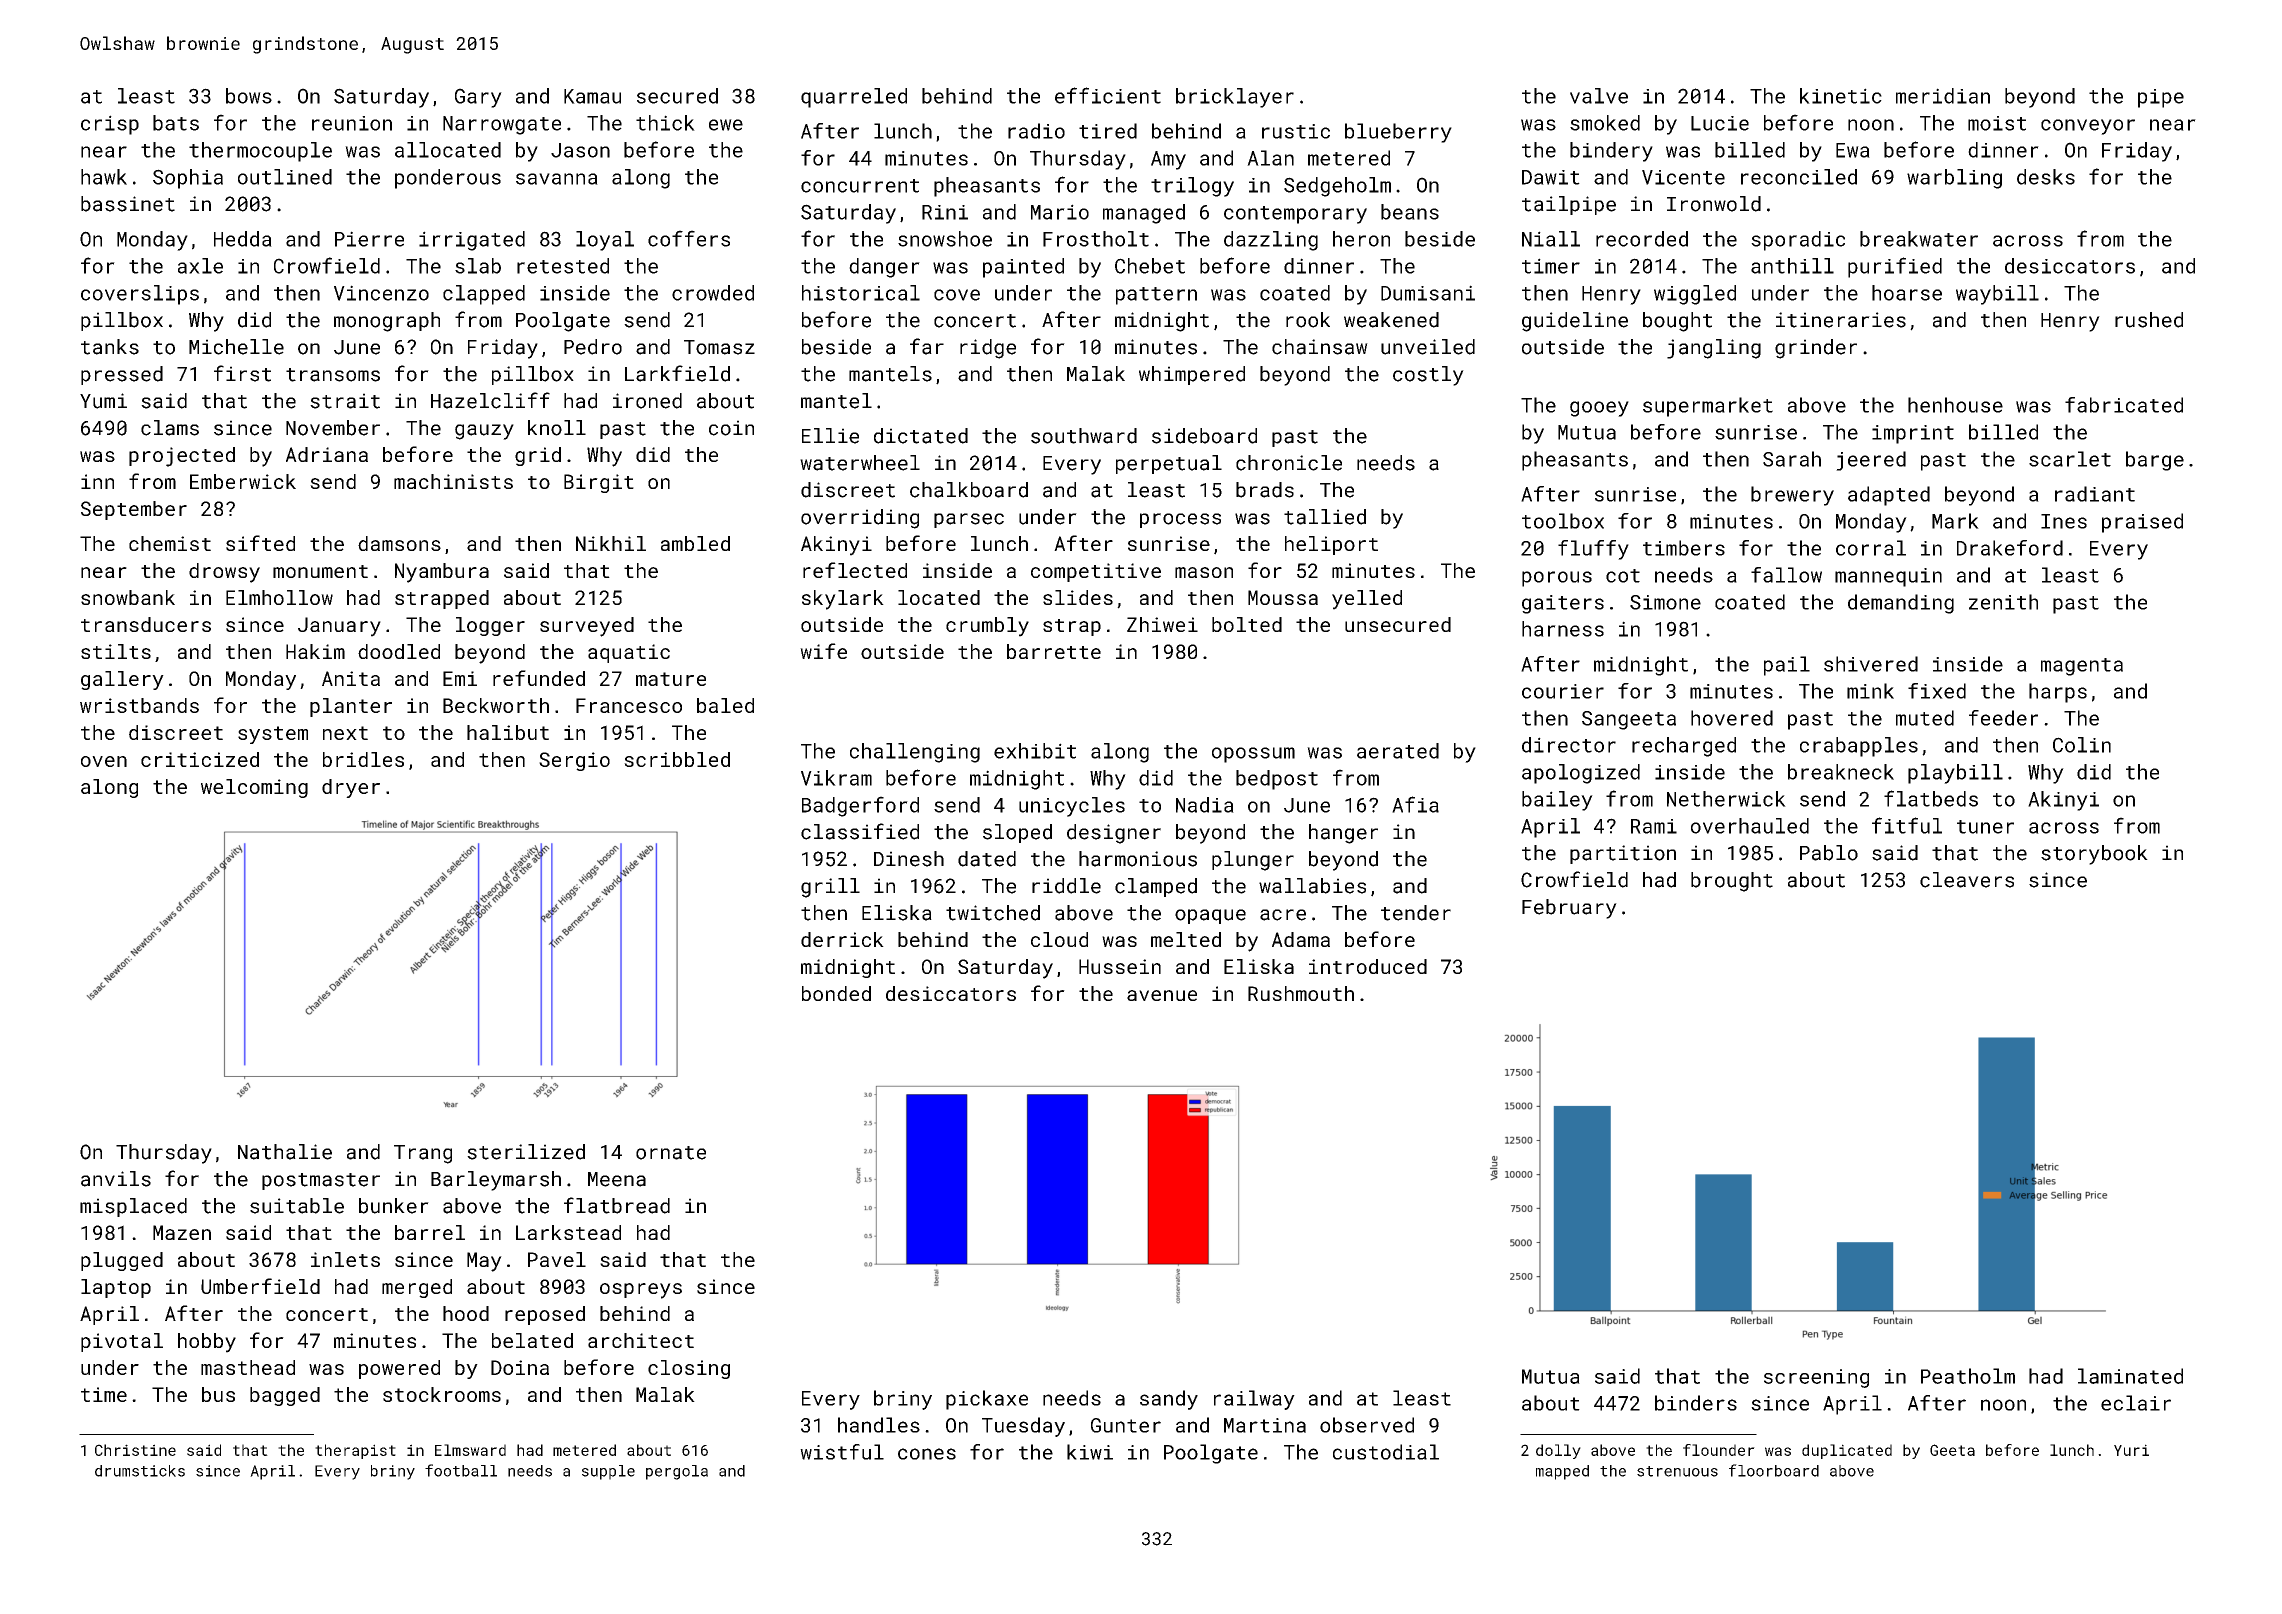 The width and height of the image is (2282, 1614). What do you see at coordinates (1732, 882) in the image?
I see `brought` at bounding box center [1732, 882].
